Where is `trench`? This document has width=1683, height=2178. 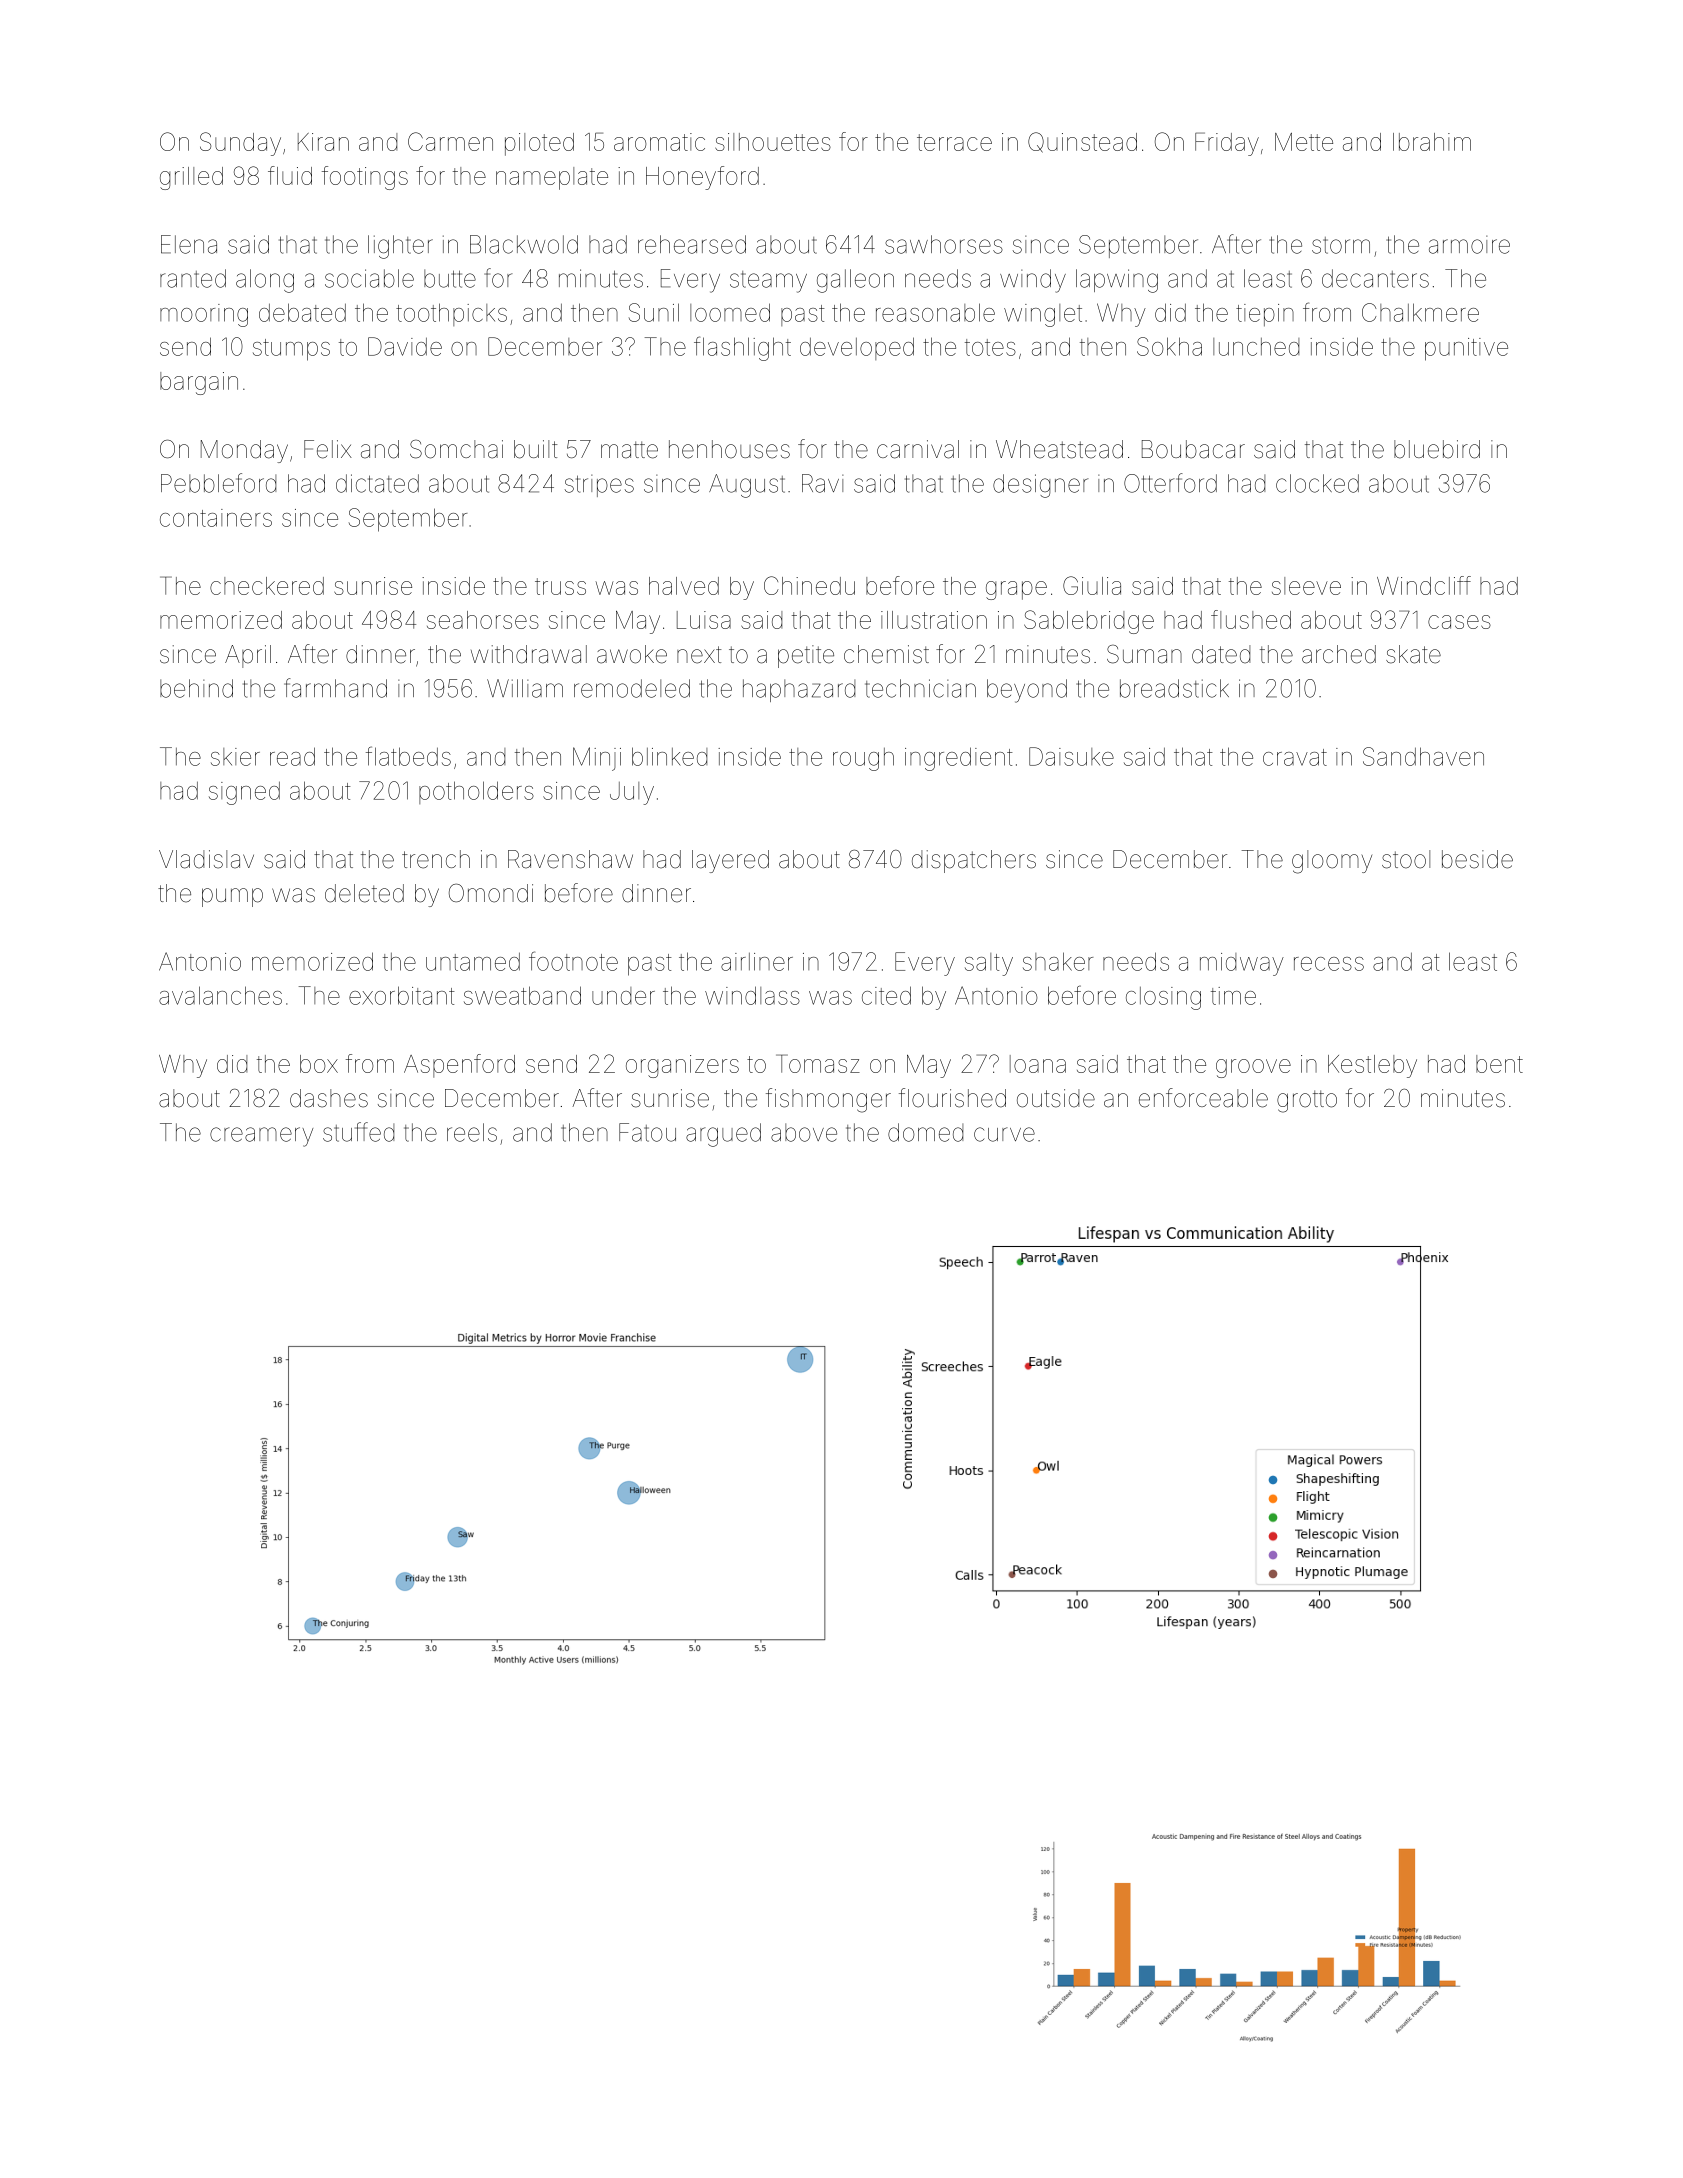 trench is located at coordinates (436, 859).
